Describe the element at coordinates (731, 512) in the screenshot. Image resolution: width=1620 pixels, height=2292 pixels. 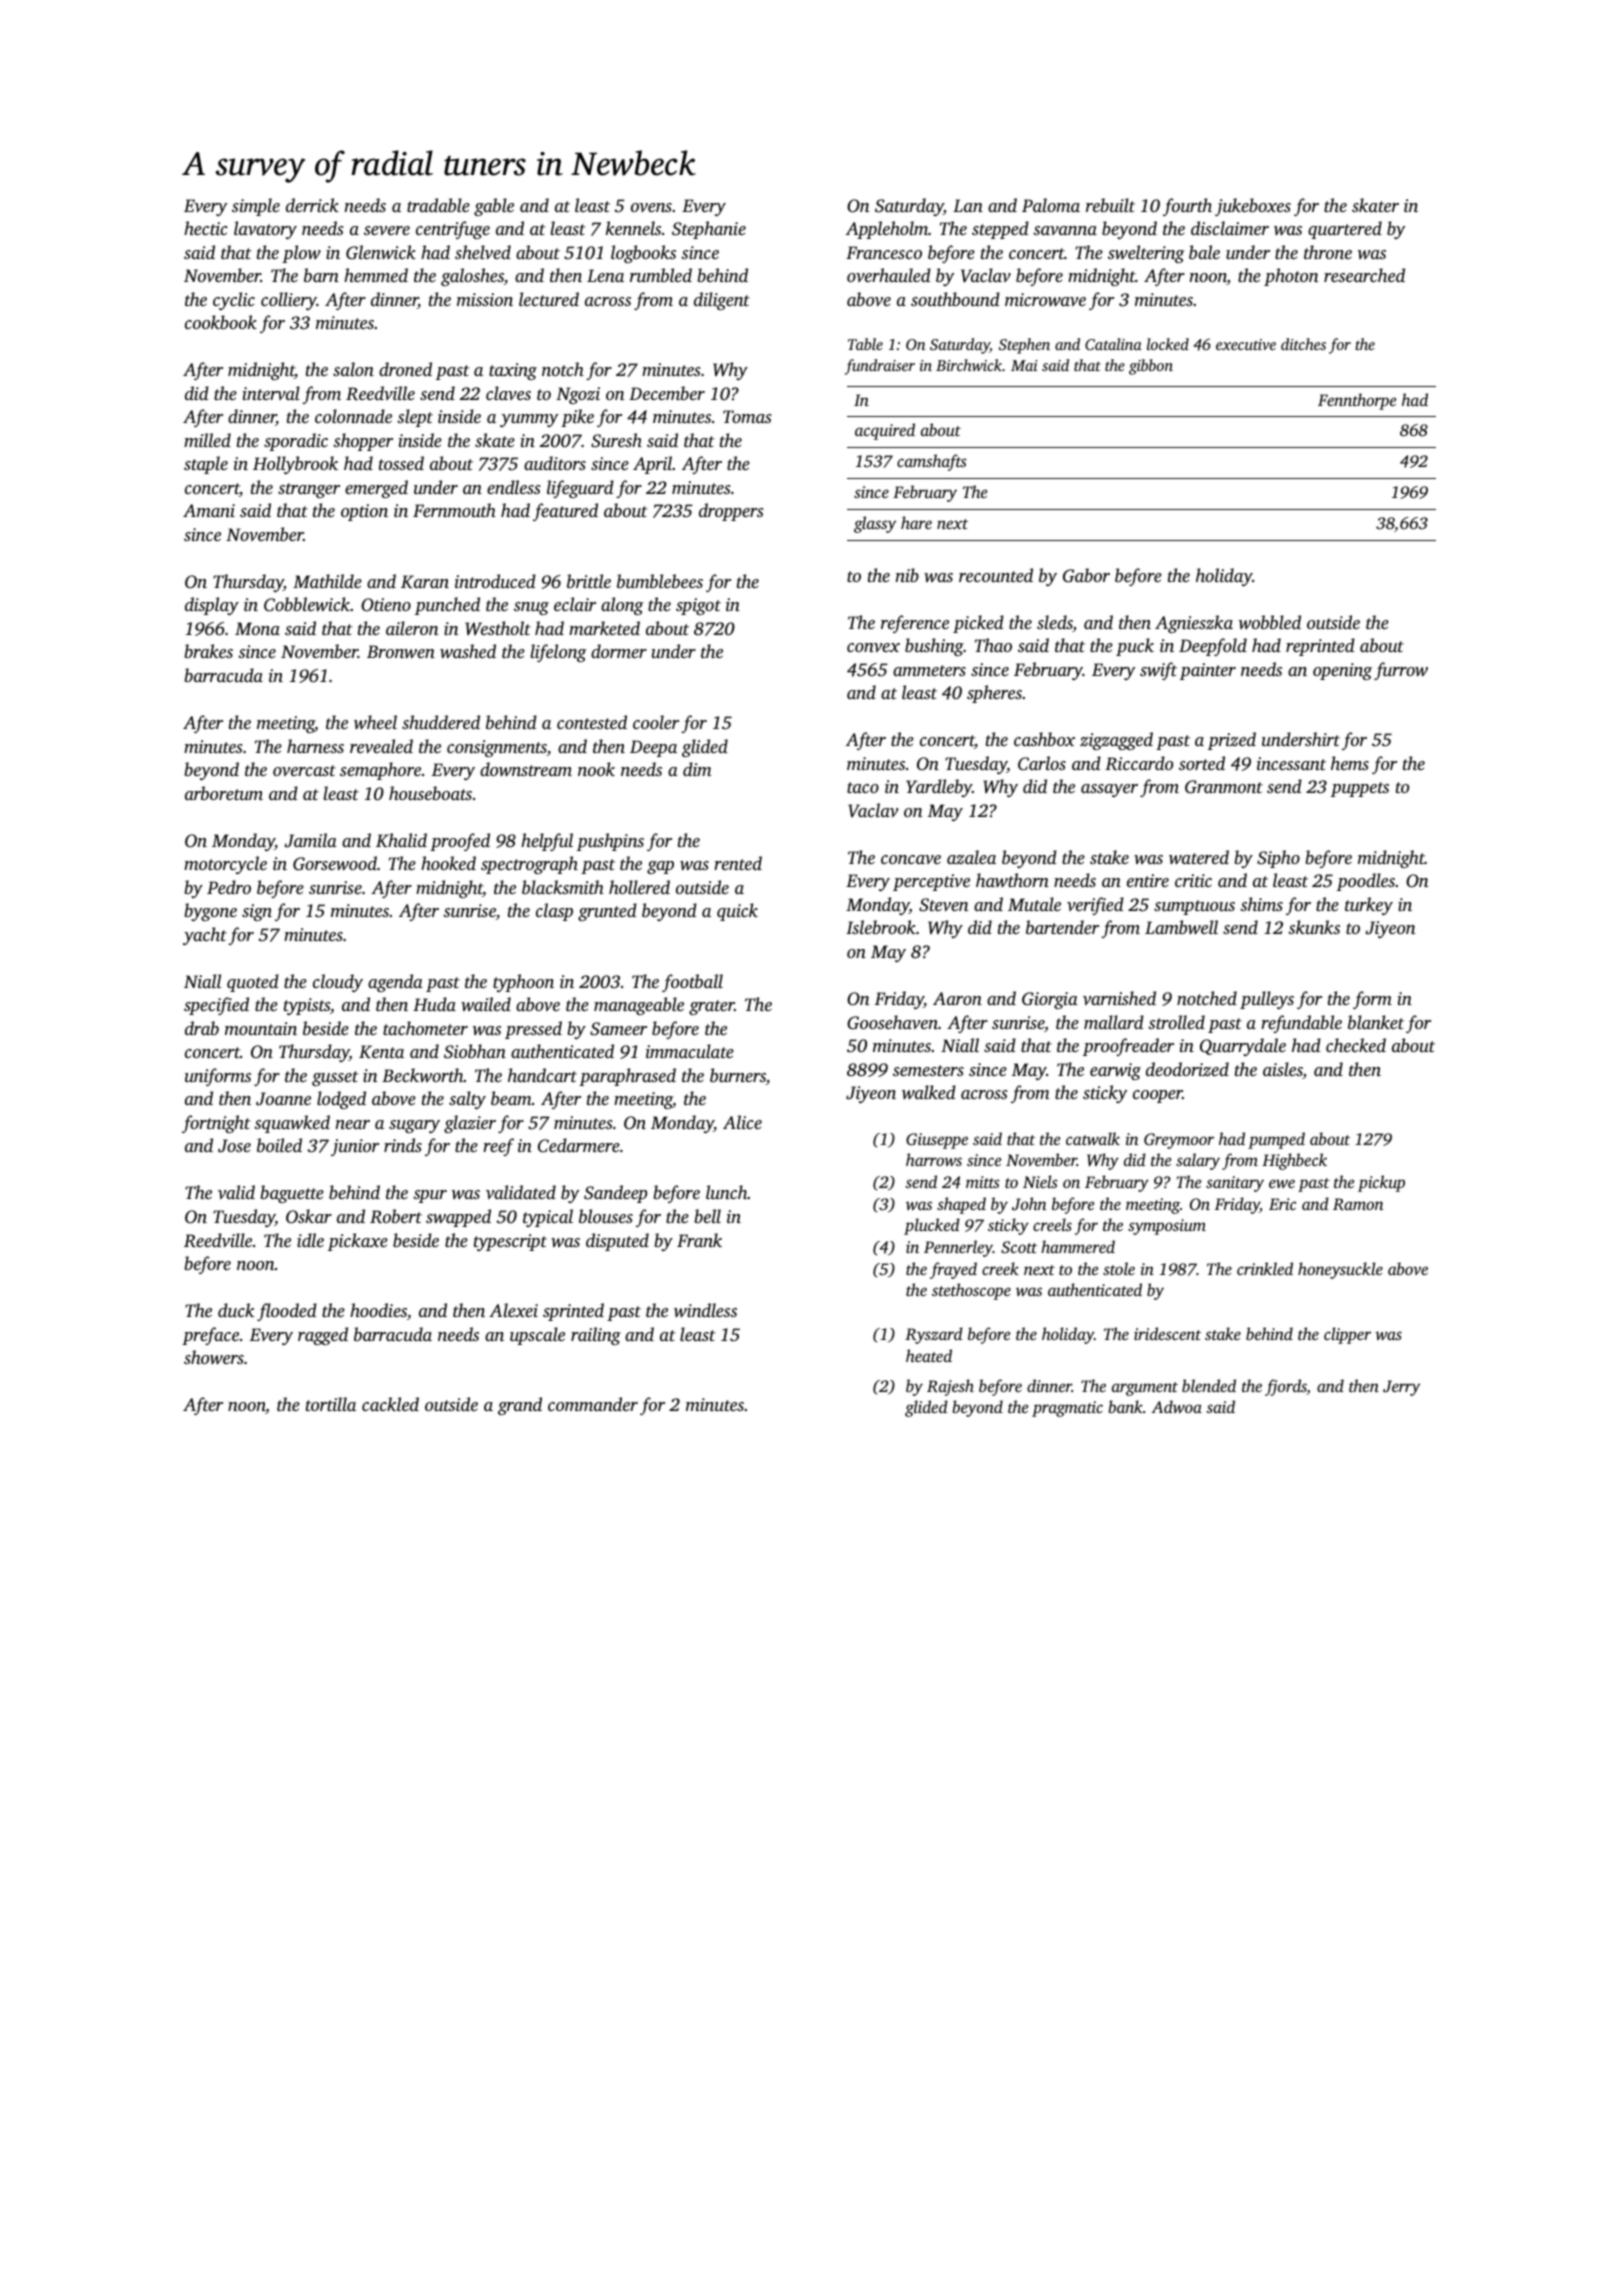
I see `droppers` at that location.
